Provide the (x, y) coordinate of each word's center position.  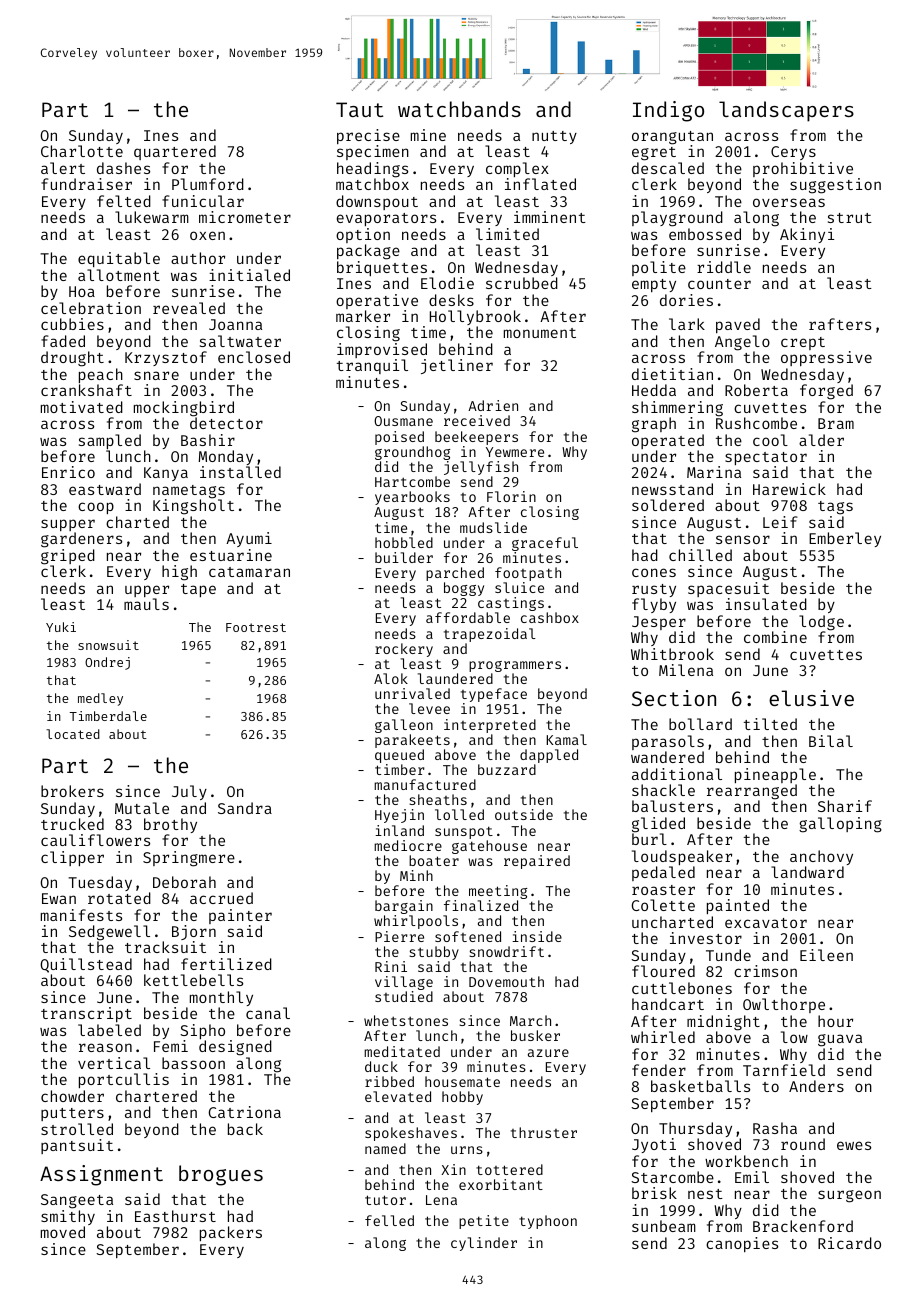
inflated (540, 184)
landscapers (786, 111)
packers (231, 1233)
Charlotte (82, 151)
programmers (515, 666)
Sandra (245, 808)
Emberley (845, 539)
